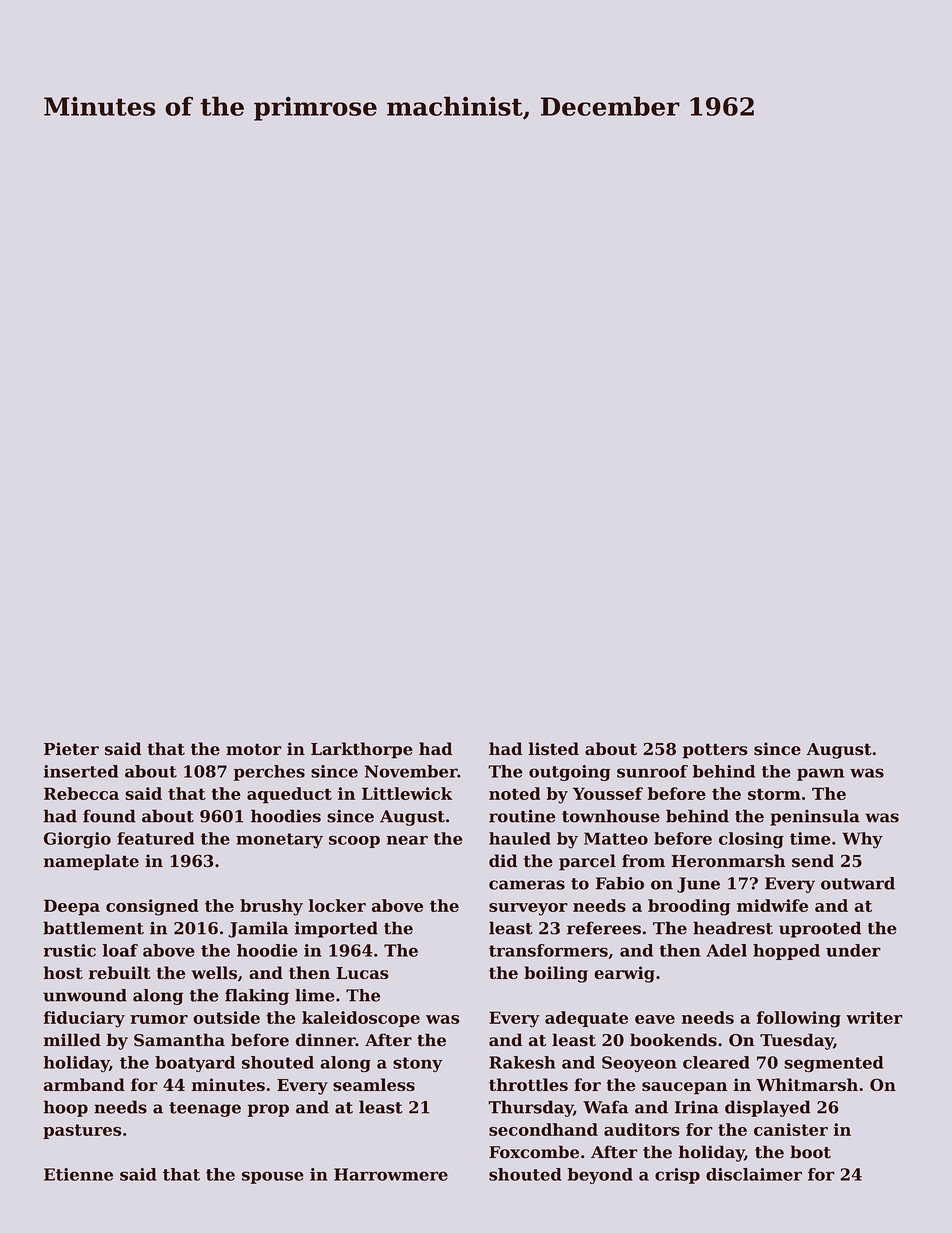 The image size is (952, 1233). What do you see at coordinates (391, 1174) in the screenshot?
I see `Harrowmere` at bounding box center [391, 1174].
